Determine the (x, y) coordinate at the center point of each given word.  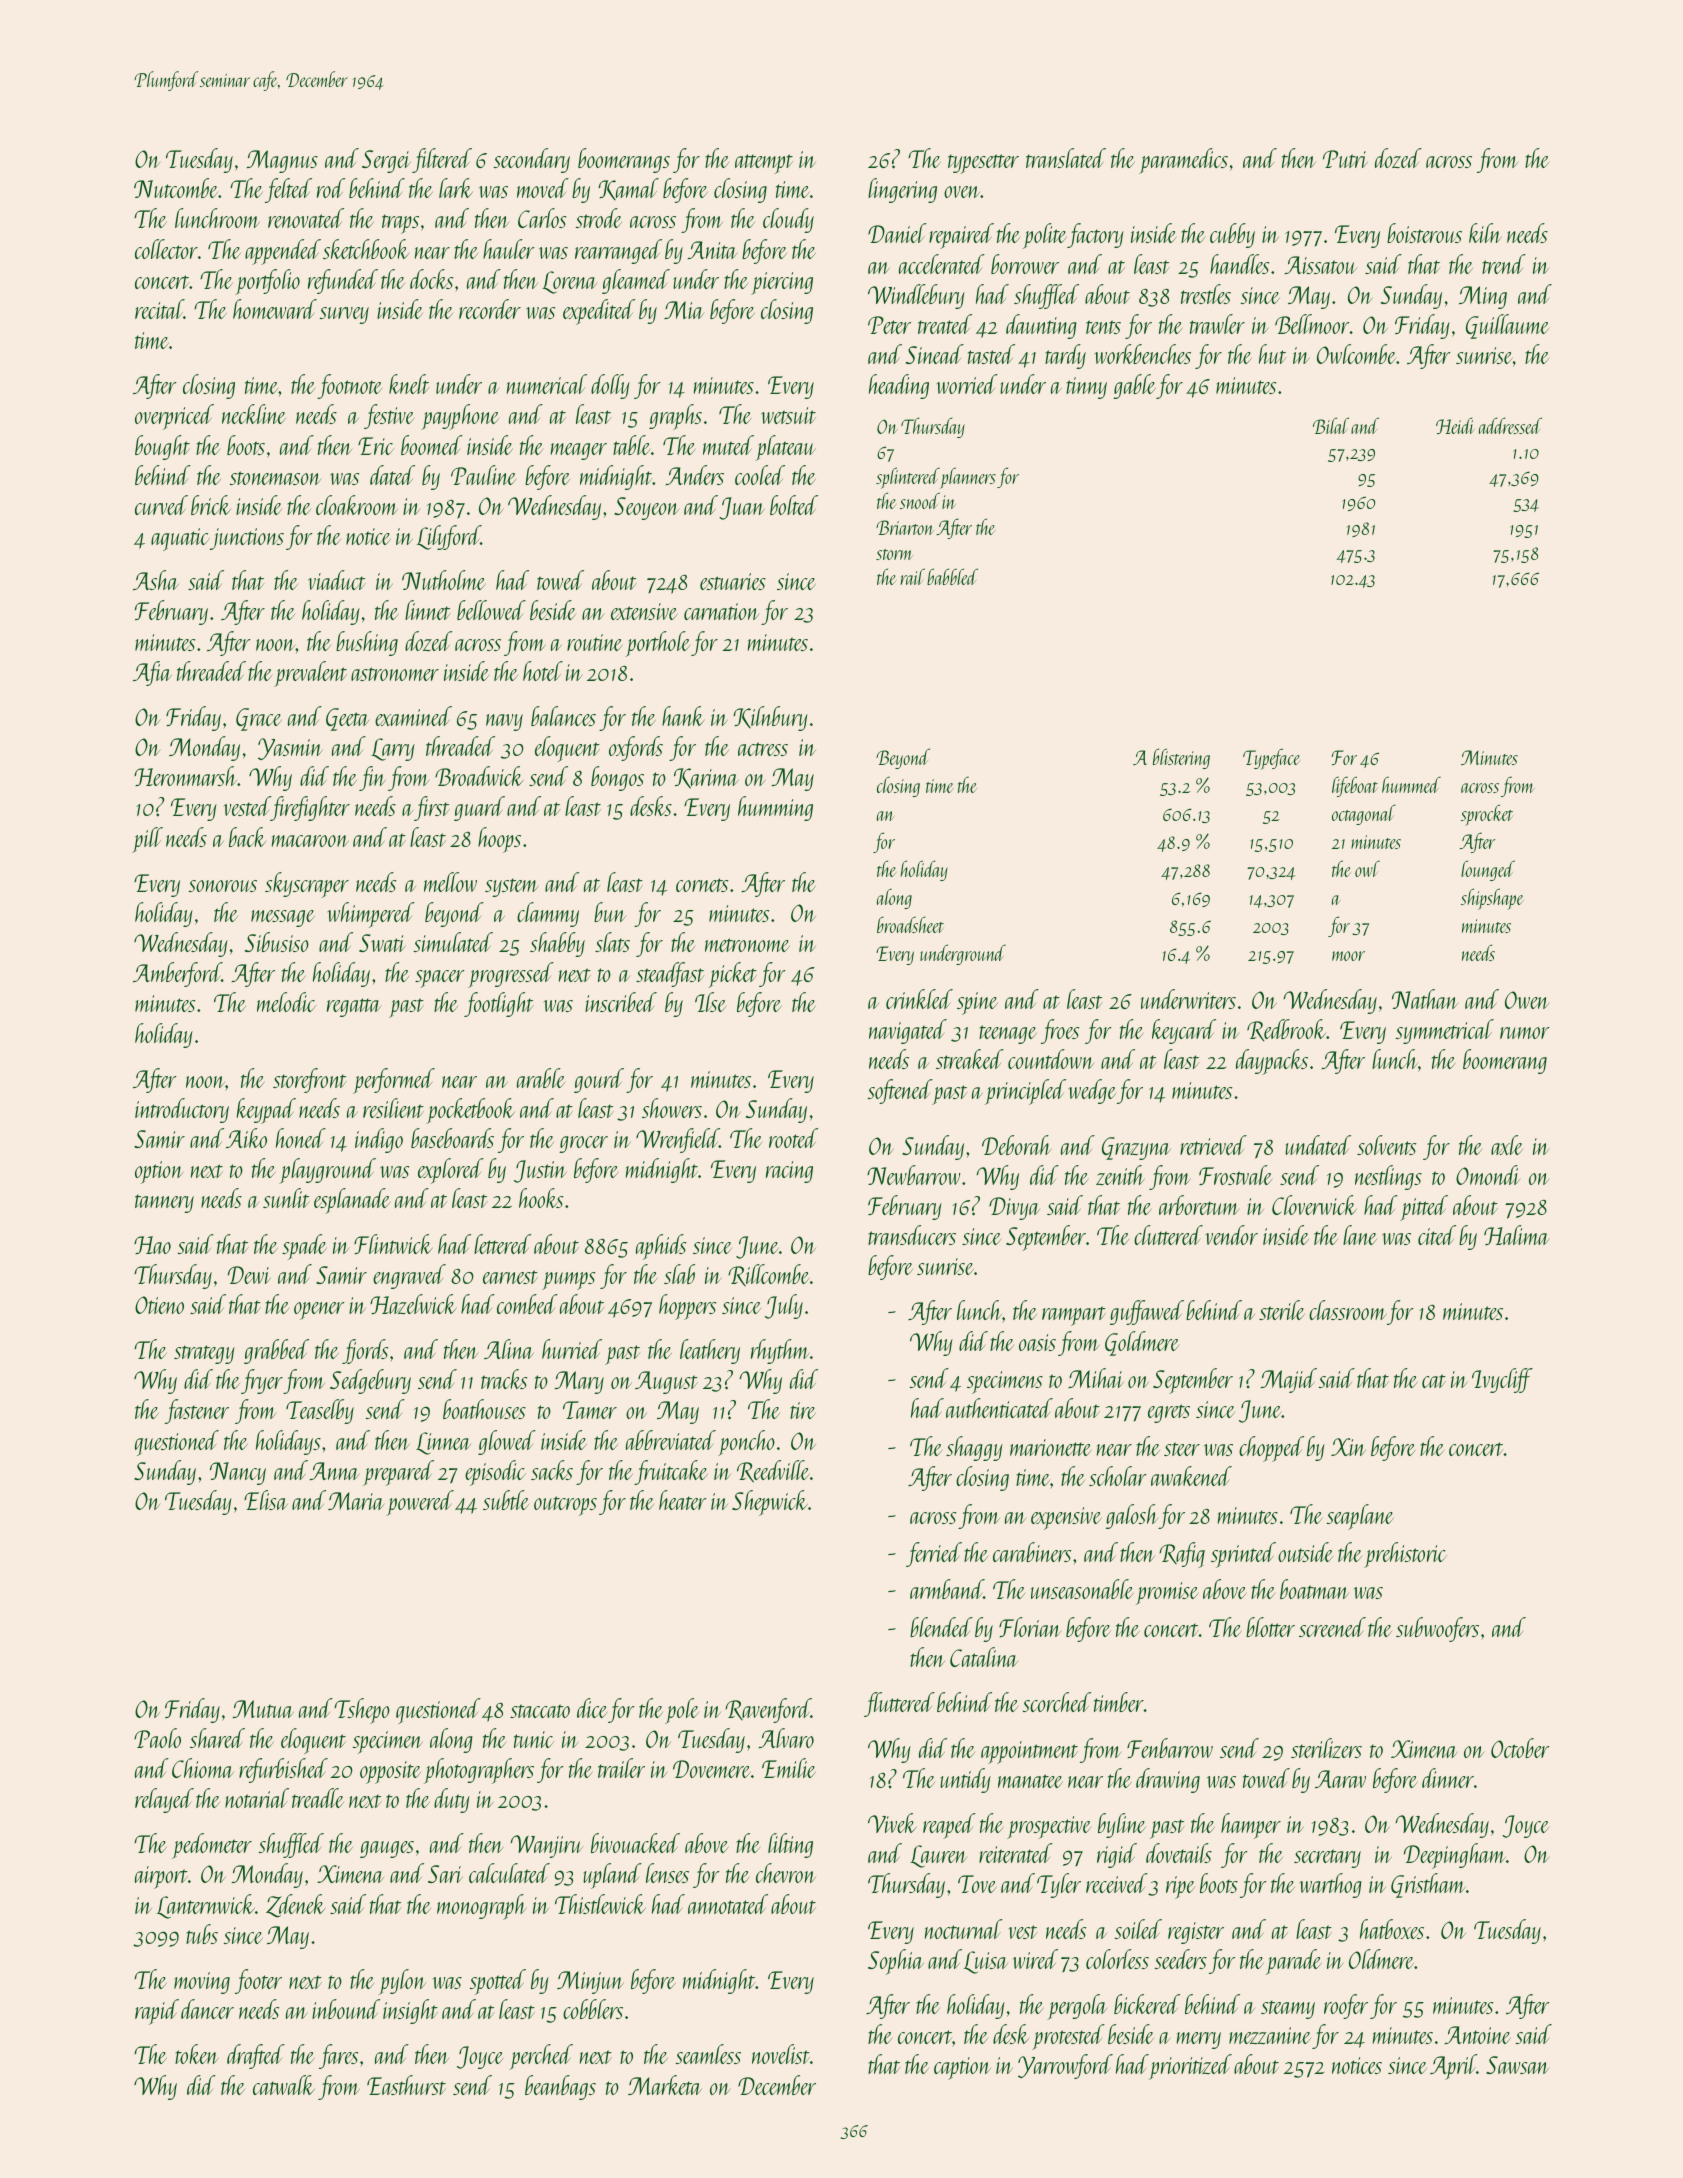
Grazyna (1136, 1148)
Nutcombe (176, 188)
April (1453, 2067)
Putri (1345, 159)
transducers (912, 1235)
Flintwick (393, 1244)
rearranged (618, 251)
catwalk (284, 2085)
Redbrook (1286, 1030)
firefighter (310, 808)
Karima (706, 778)
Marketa (665, 2085)
